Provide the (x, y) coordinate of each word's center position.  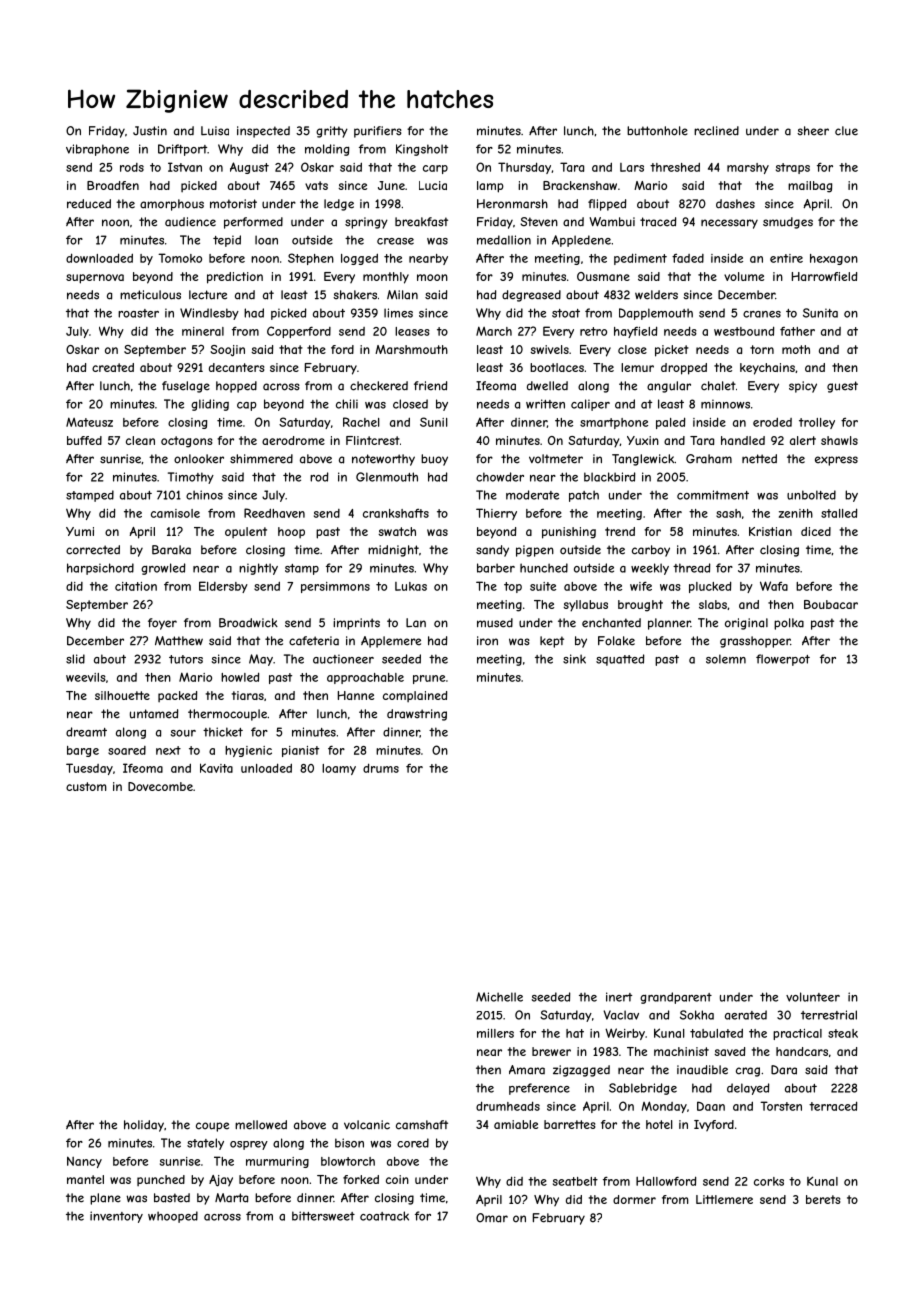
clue (846, 131)
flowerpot (783, 660)
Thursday (524, 168)
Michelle (499, 997)
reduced (89, 204)
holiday (144, 1126)
